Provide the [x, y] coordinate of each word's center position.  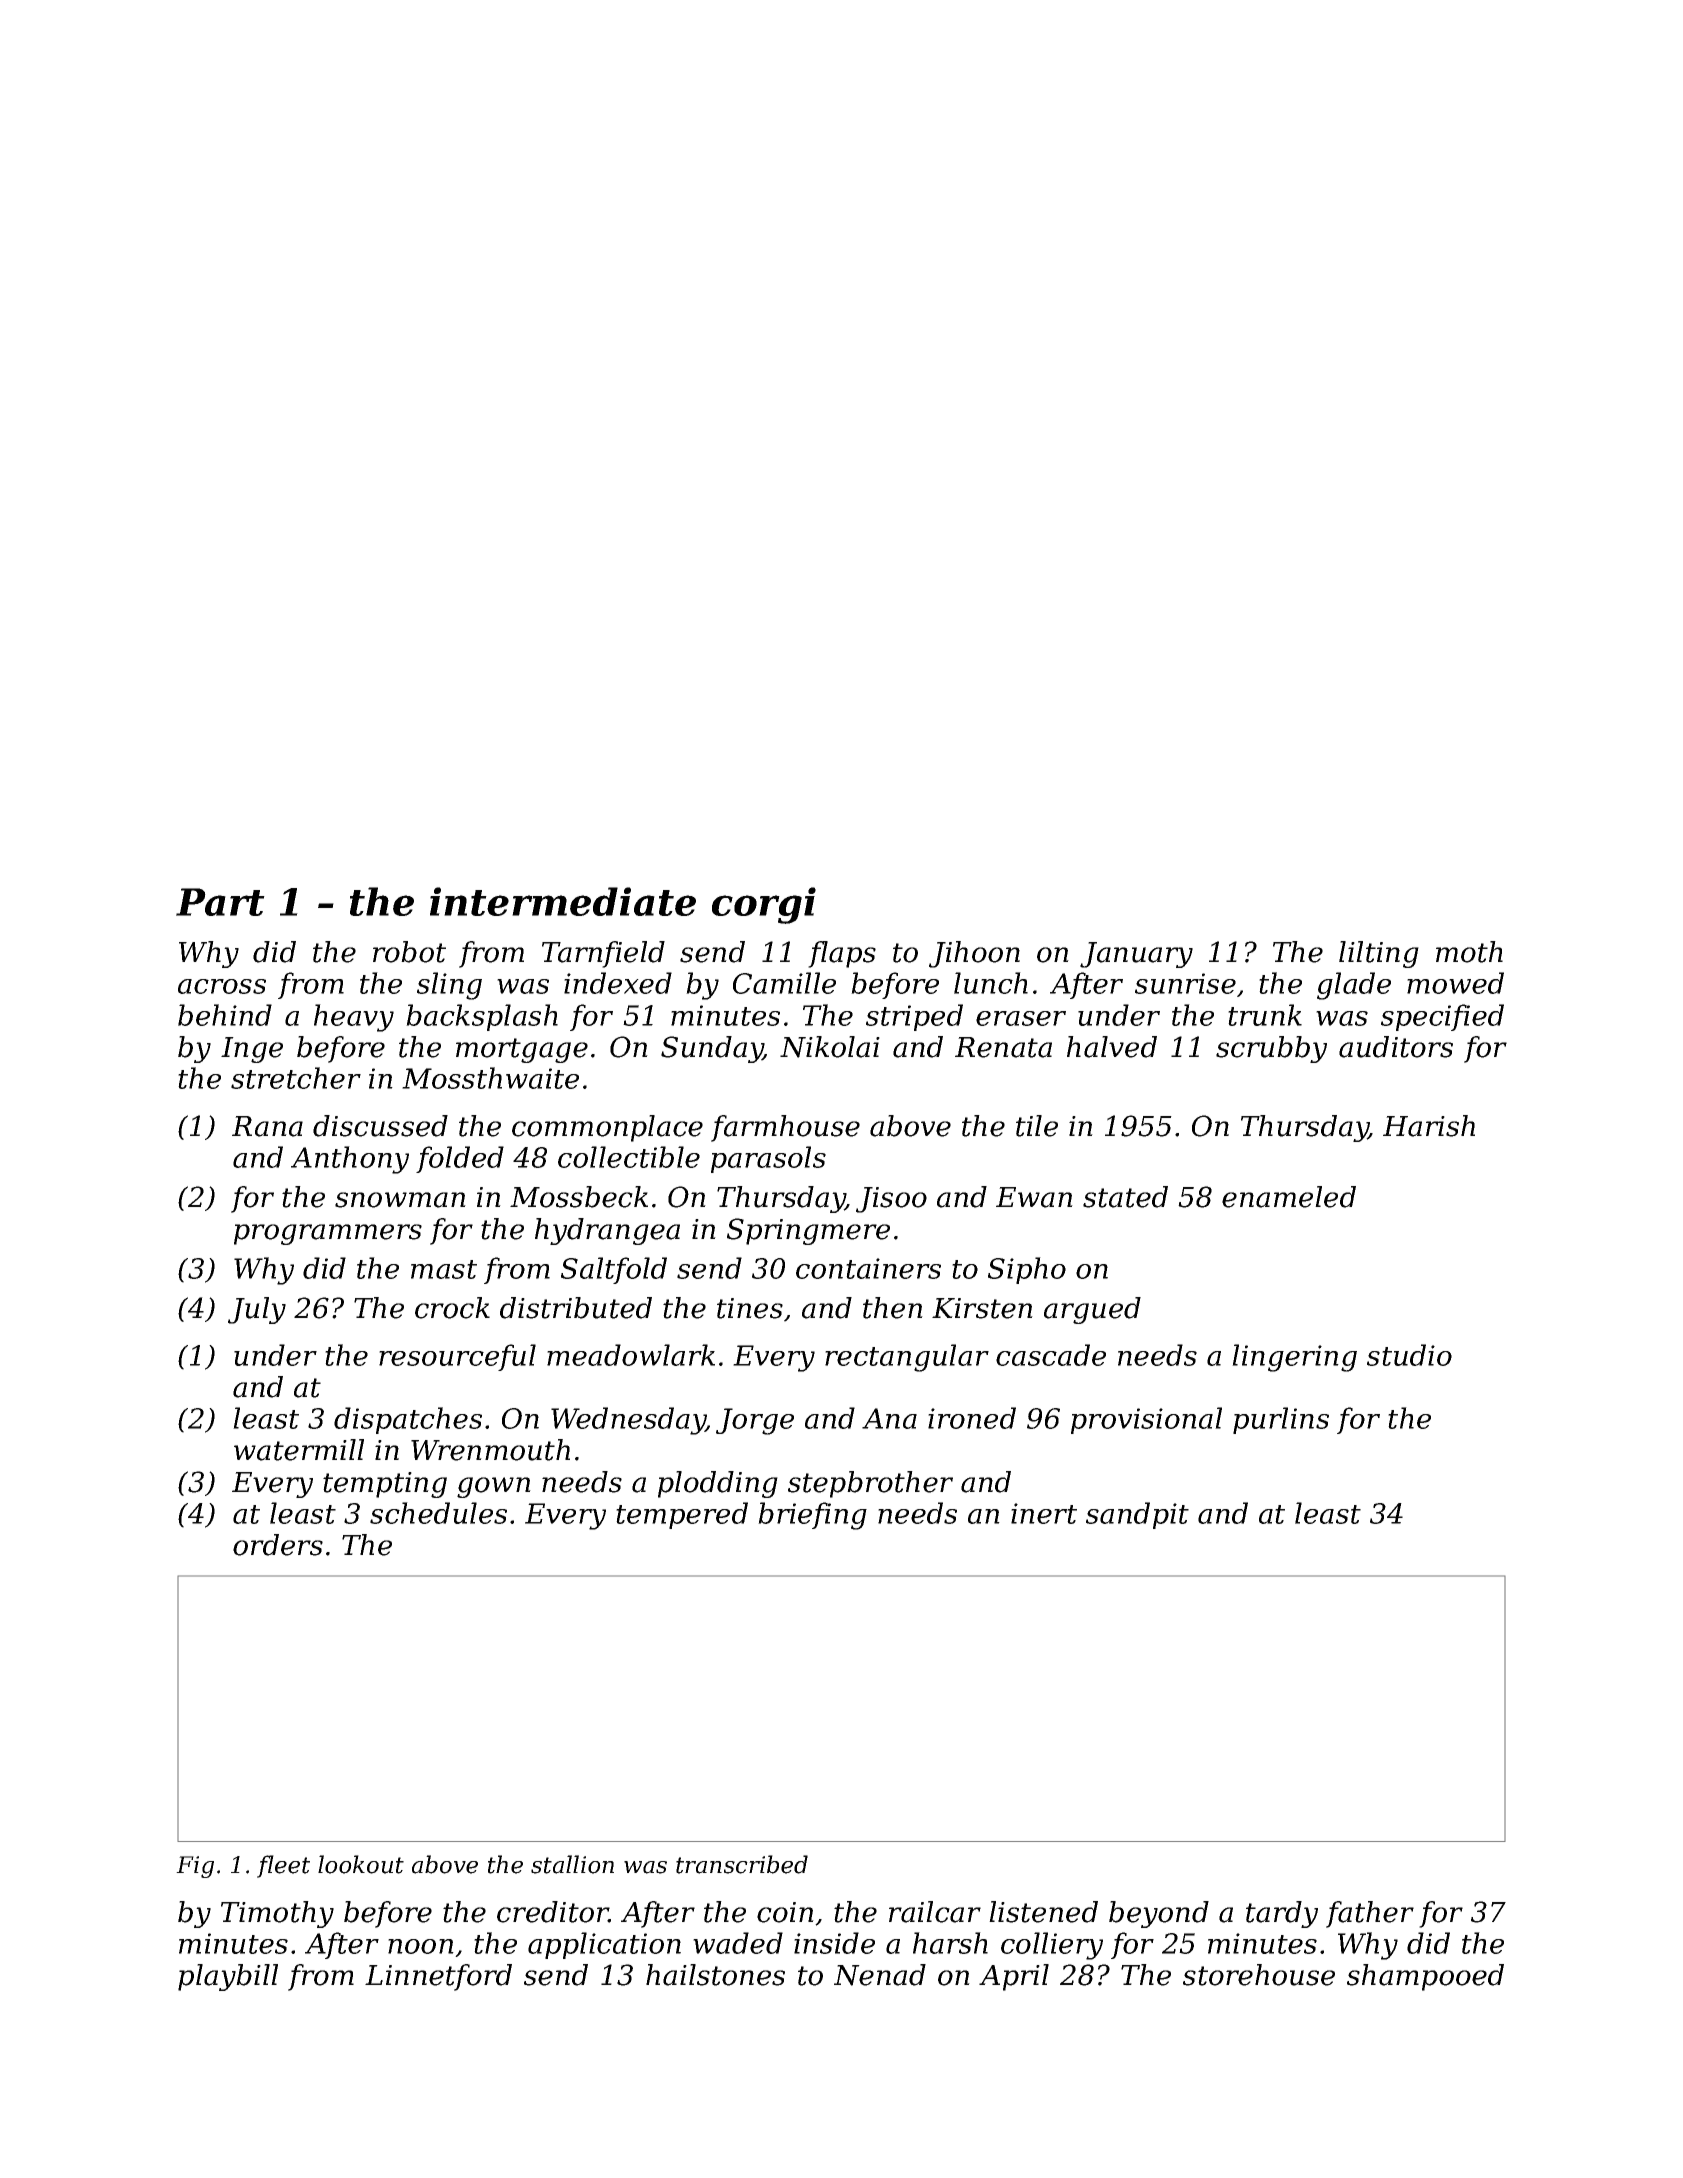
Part [220, 902]
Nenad [880, 1975]
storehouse [1259, 1975]
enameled [1289, 1197]
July [257, 1310]
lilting [1379, 954]
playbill [228, 1977]
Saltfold [614, 1270]
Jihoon [974, 954]
